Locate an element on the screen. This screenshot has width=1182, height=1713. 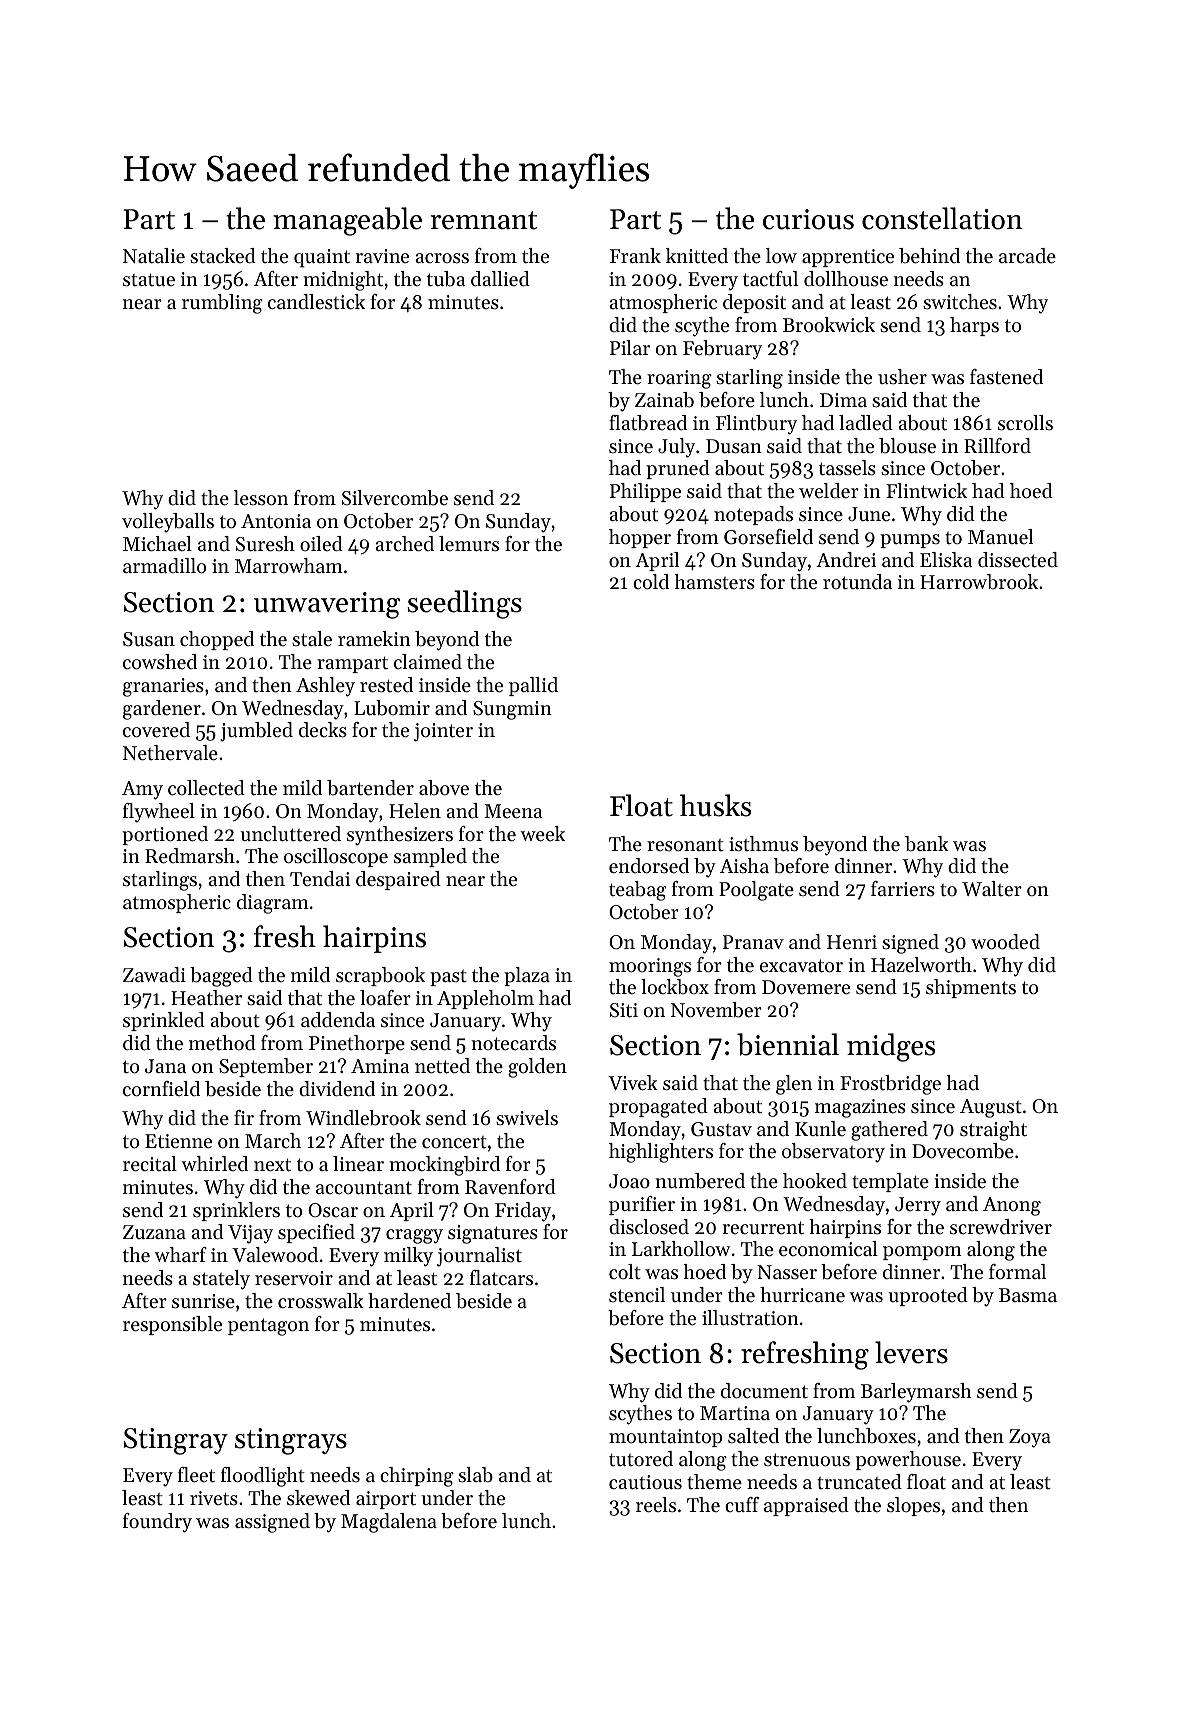
manageable is located at coordinates (347, 221).
